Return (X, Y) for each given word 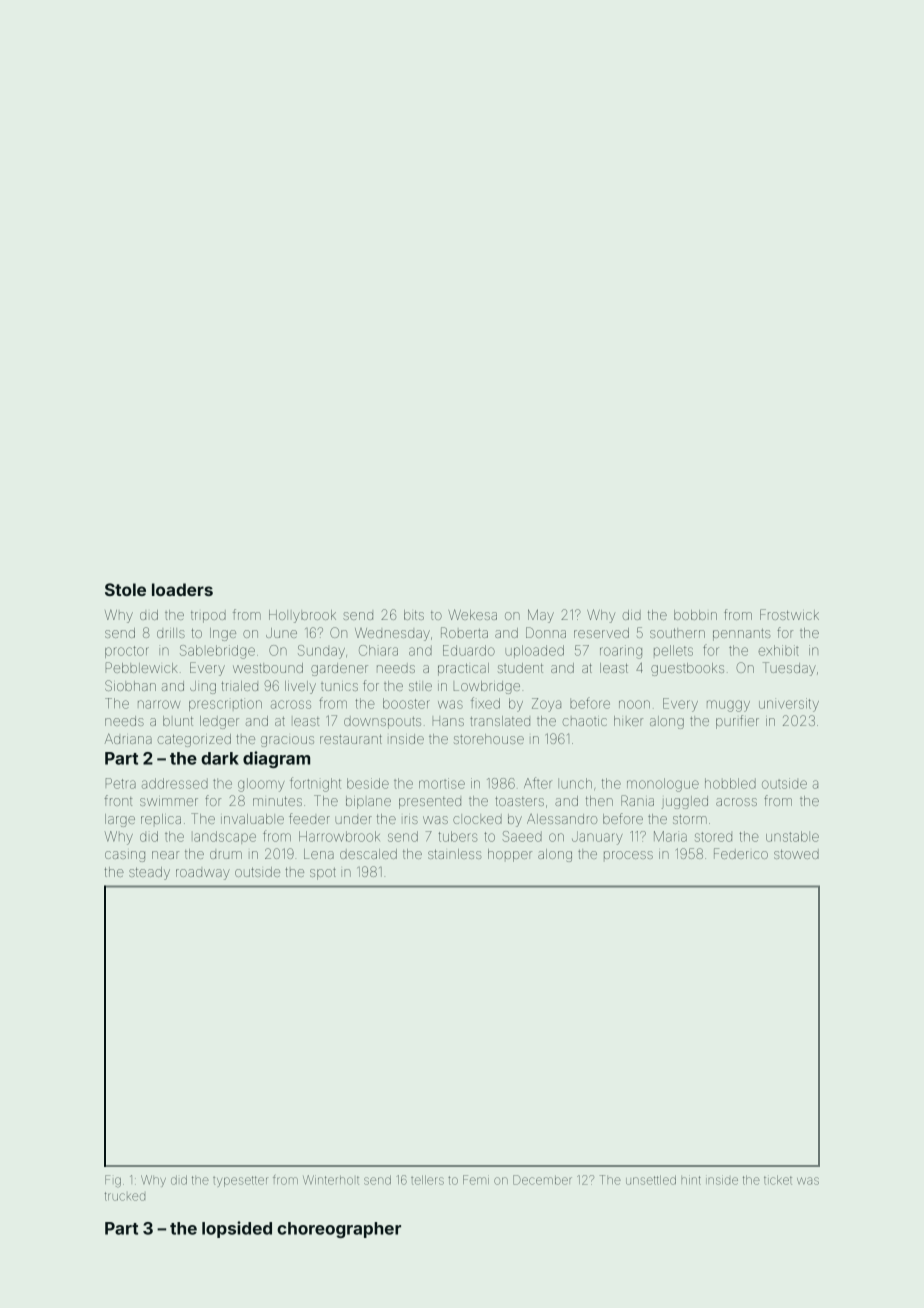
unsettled (651, 1180)
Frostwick (789, 614)
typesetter (240, 1181)
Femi (476, 1180)
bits (414, 615)
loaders (182, 589)
